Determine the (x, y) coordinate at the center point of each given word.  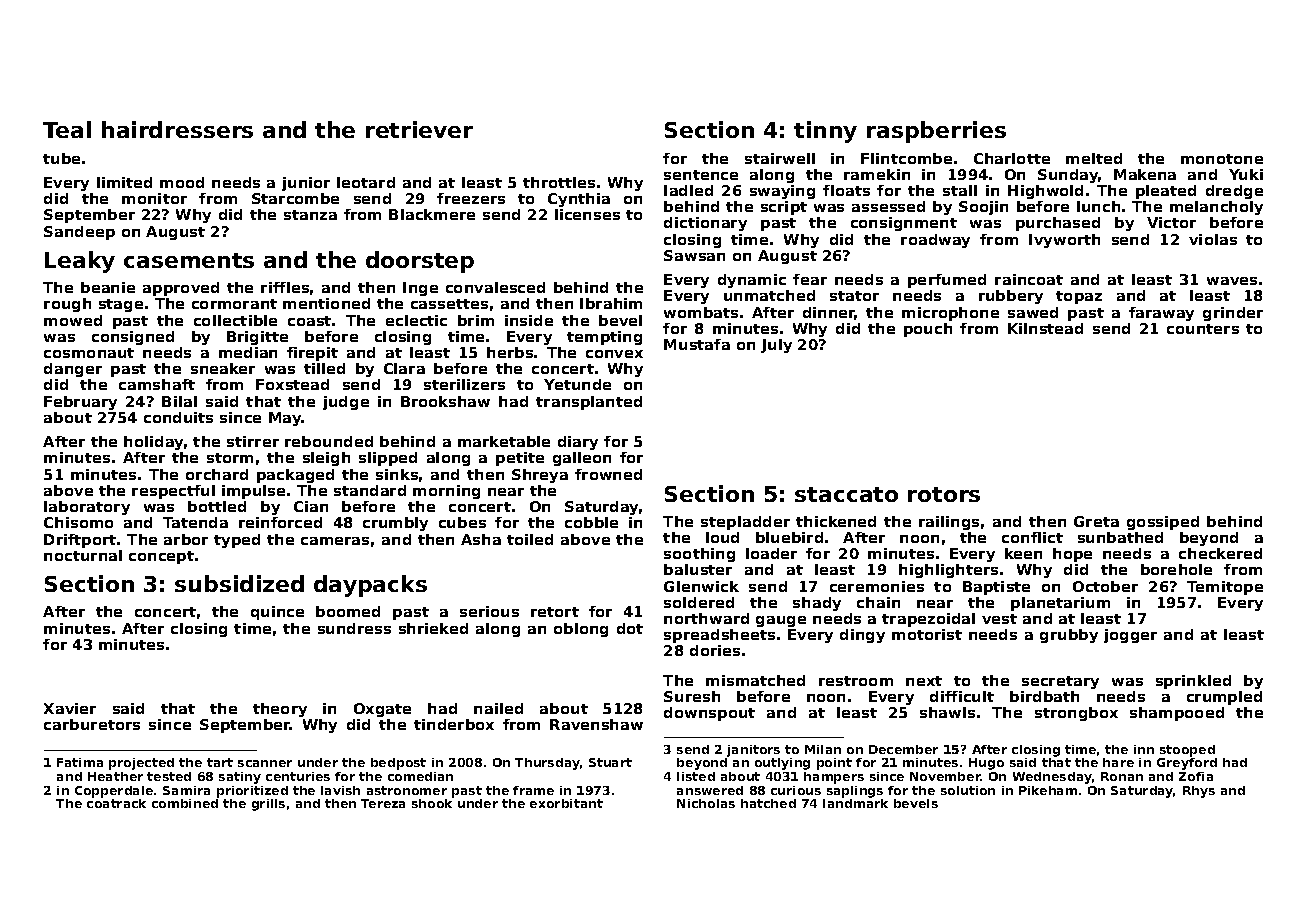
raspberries (936, 132)
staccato (846, 494)
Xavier (70, 708)
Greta (1096, 521)
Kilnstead (1045, 328)
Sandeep (79, 233)
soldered (699, 602)
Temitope (1225, 588)
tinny (825, 132)
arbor (186, 539)
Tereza (383, 803)
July (776, 346)
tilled (324, 368)
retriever (419, 129)
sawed (1033, 312)
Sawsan (694, 255)
